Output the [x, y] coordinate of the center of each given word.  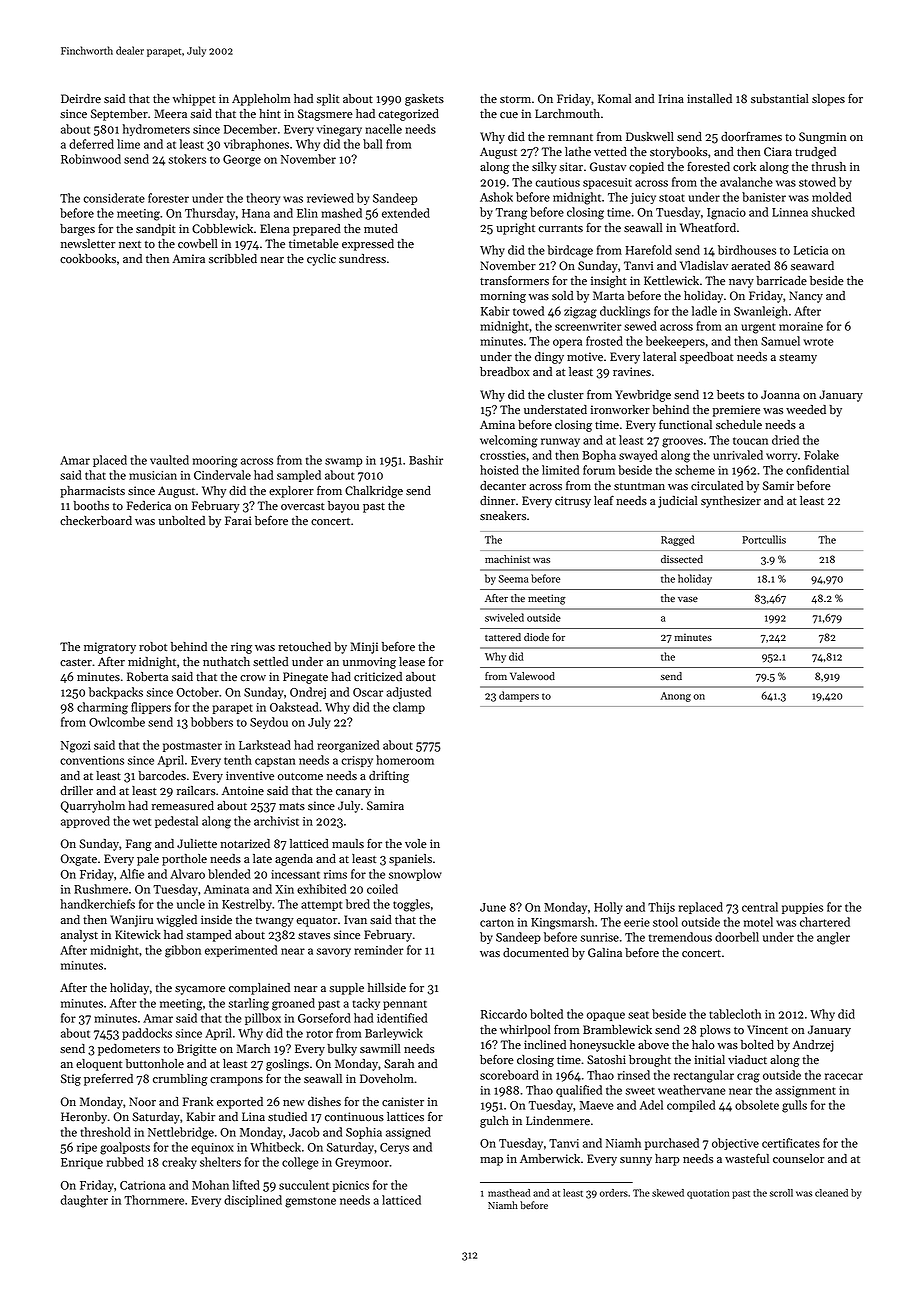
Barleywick [394, 1034]
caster [76, 663]
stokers [187, 159]
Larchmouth [567, 113]
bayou [343, 507]
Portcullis [764, 539]
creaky [179, 1163]
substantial [780, 99]
